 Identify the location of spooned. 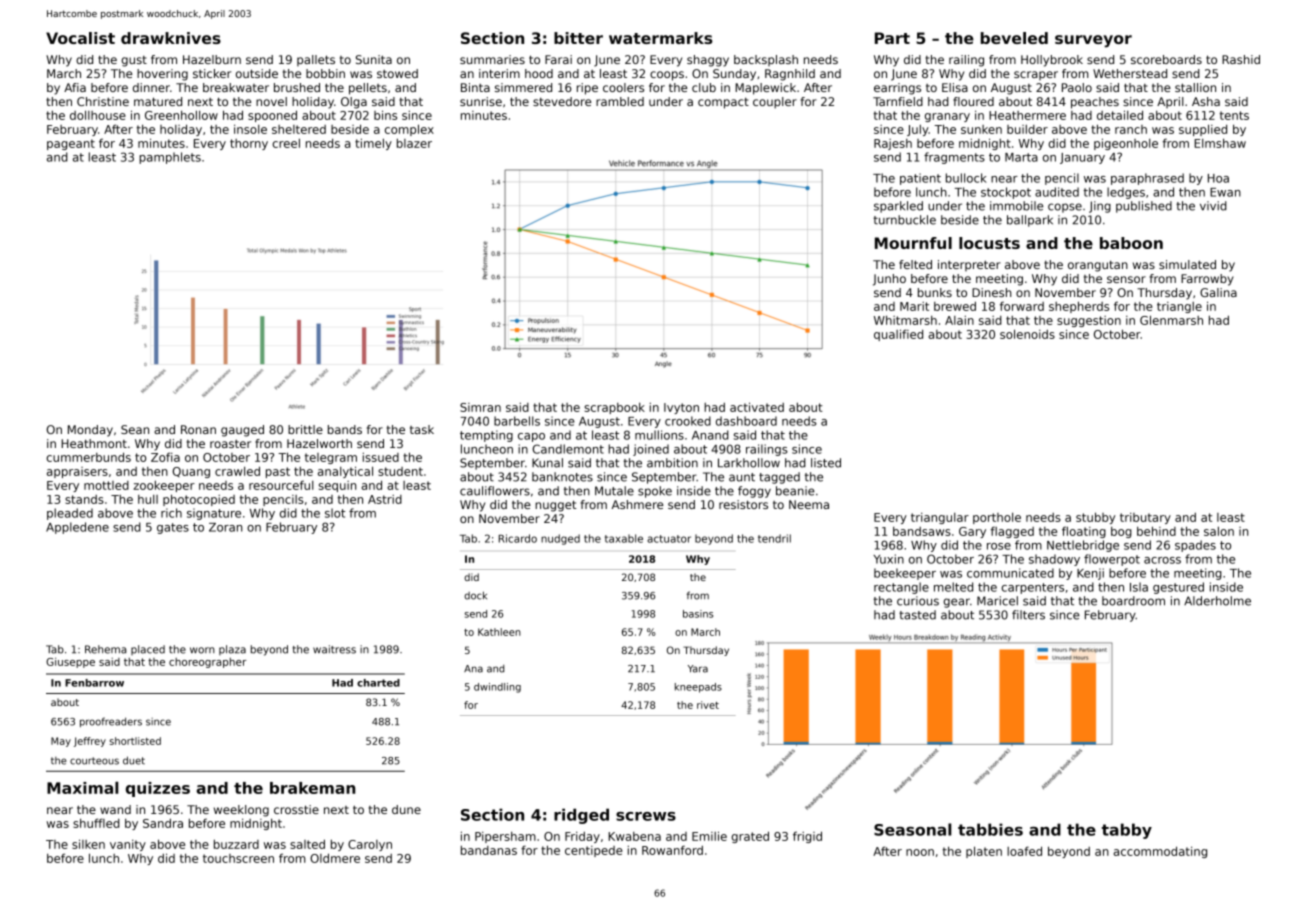
(272, 116).
